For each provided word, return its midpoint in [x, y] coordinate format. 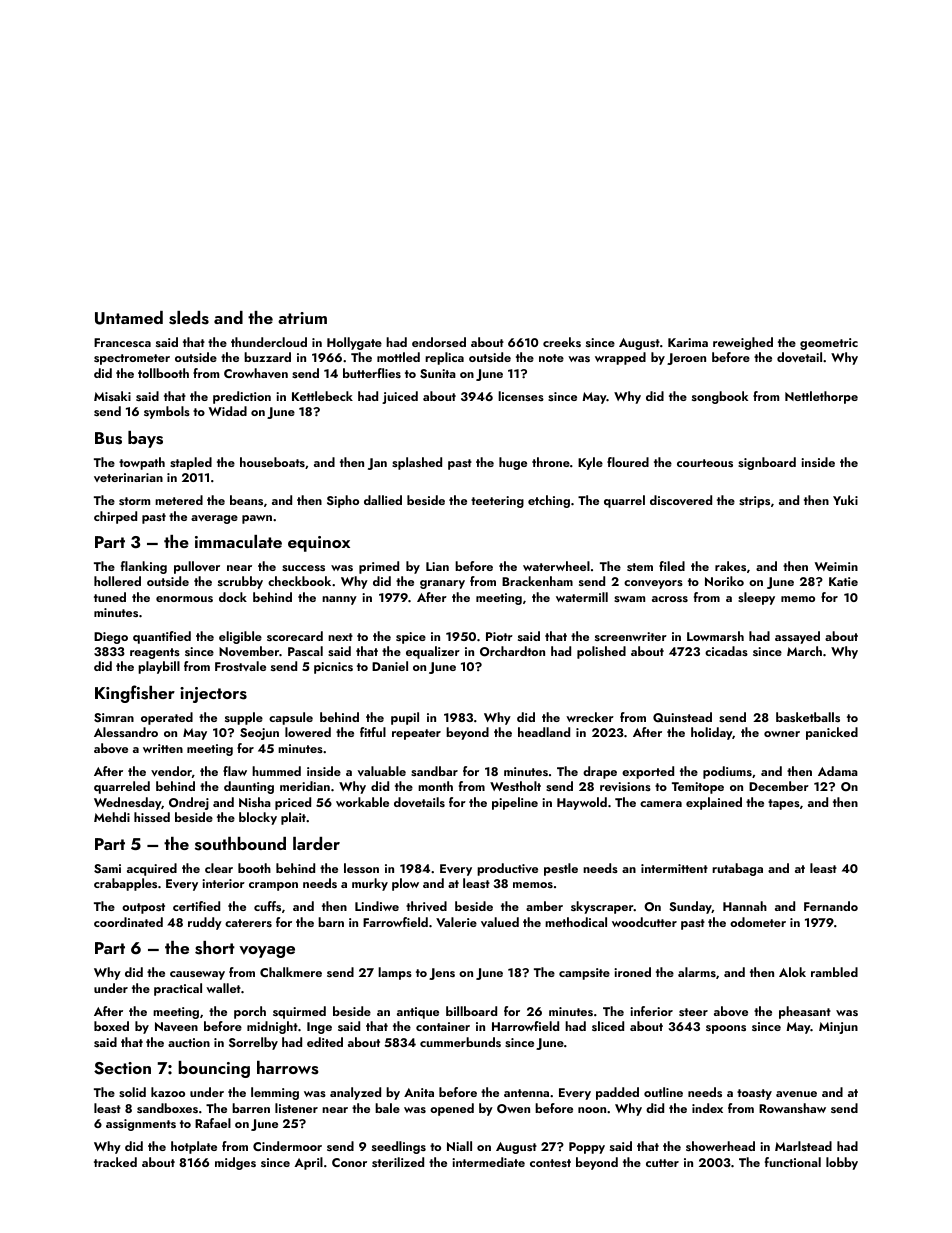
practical [178, 989]
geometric [829, 344]
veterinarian [128, 477]
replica [444, 358]
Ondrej [189, 803]
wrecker [590, 717]
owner [782, 734]
